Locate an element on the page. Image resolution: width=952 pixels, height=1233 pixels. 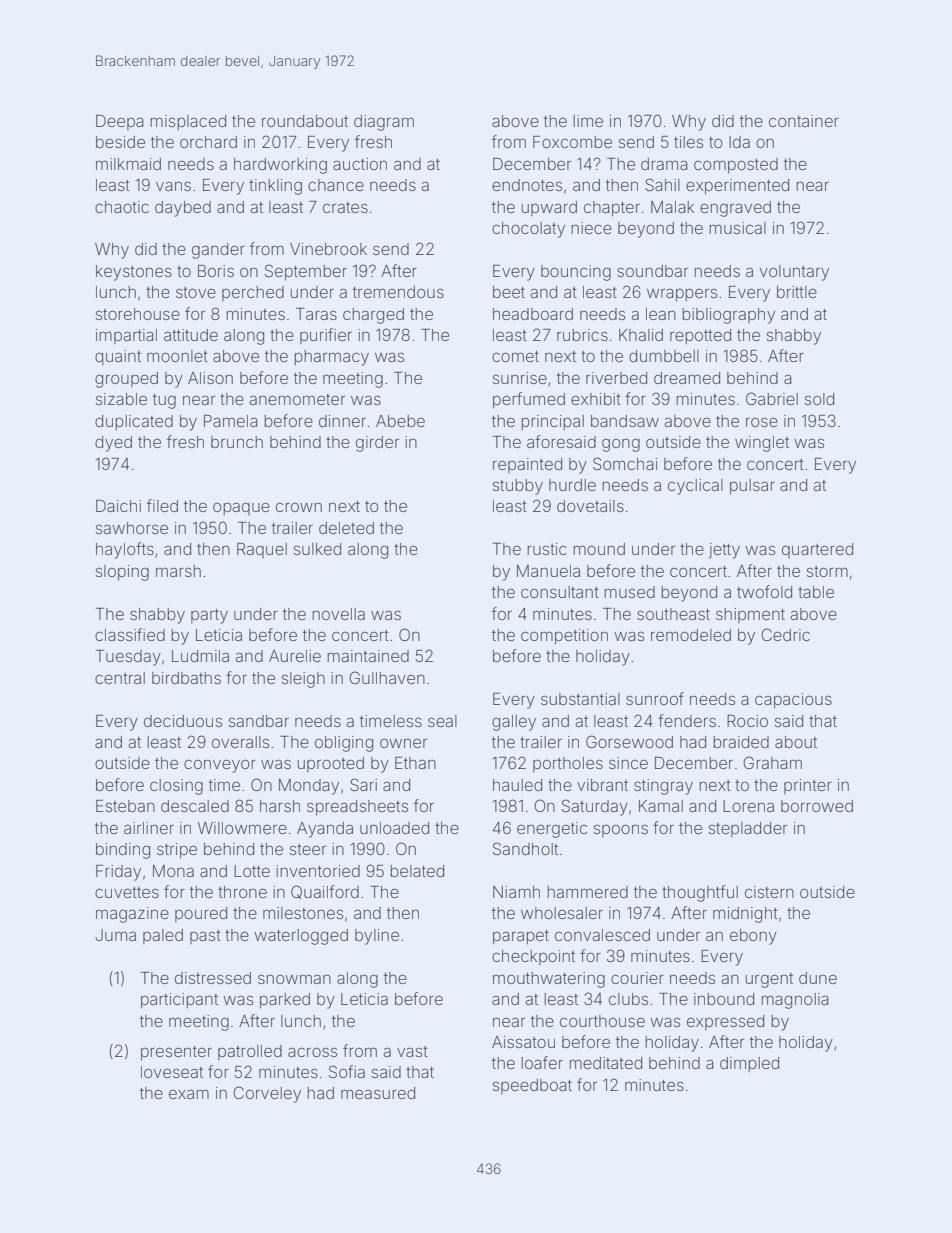
pharmacy is located at coordinates (331, 358).
